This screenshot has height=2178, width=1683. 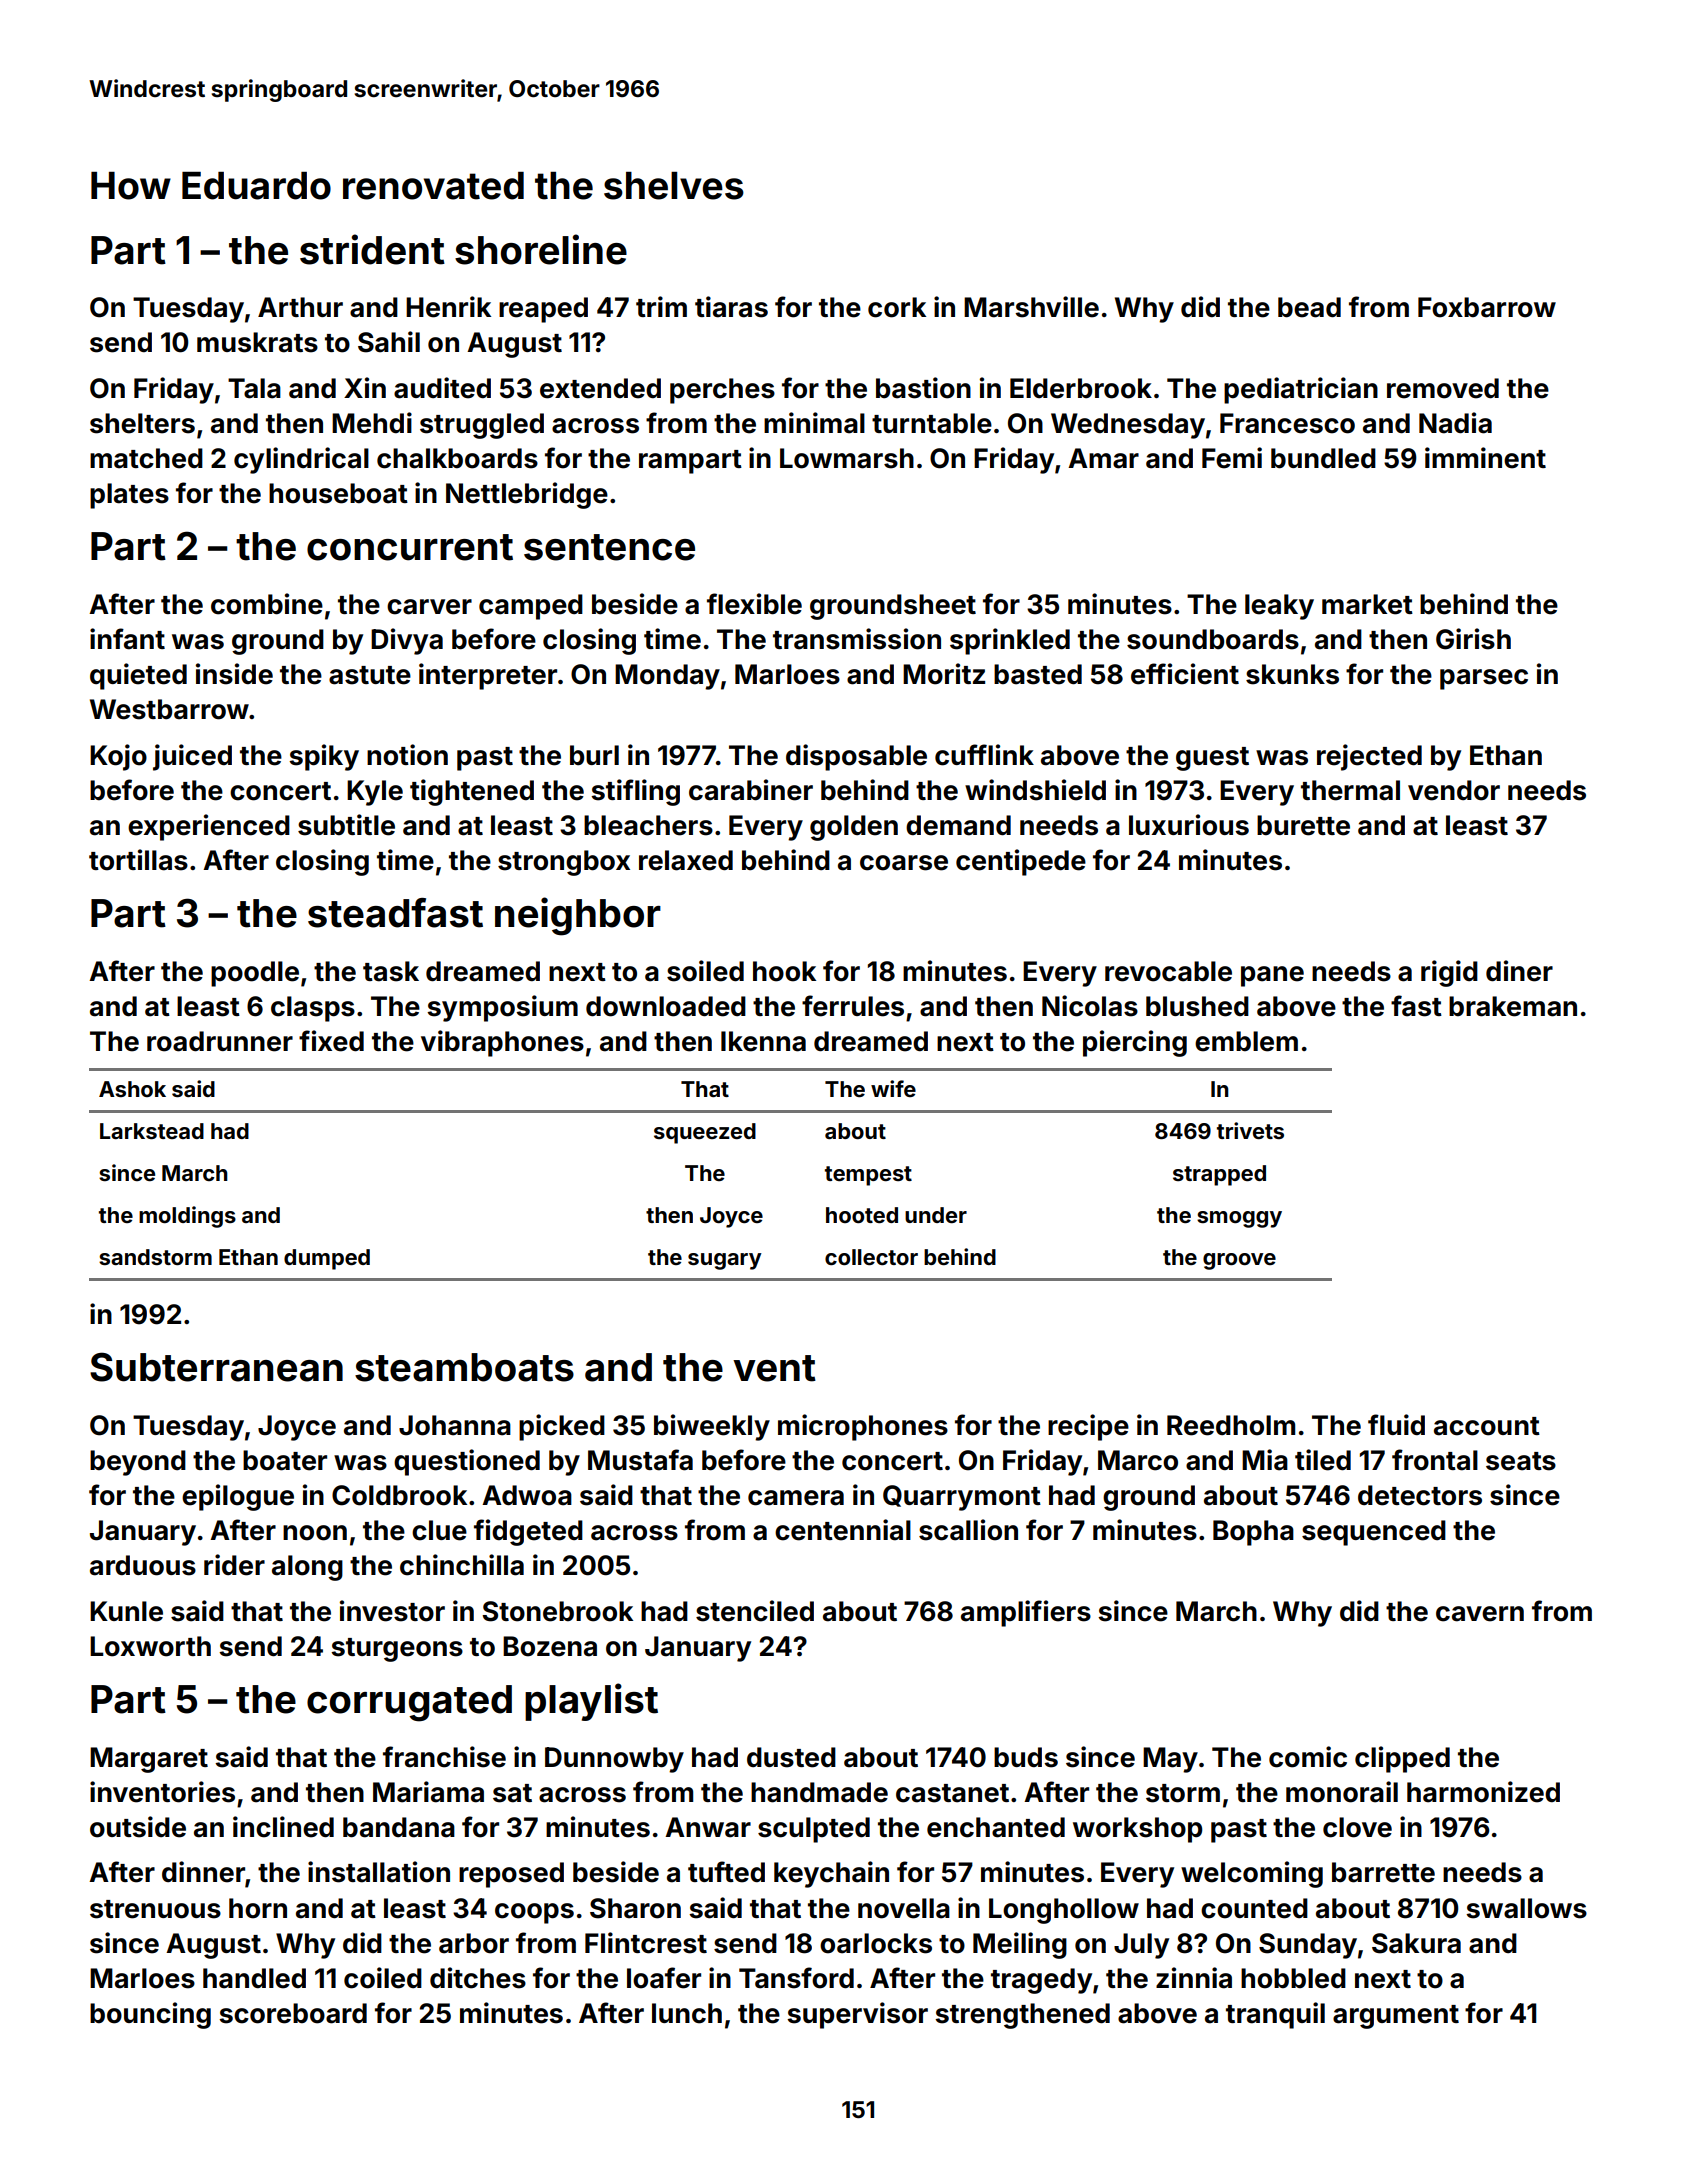 I want to click on soundboards, so click(x=1213, y=639).
